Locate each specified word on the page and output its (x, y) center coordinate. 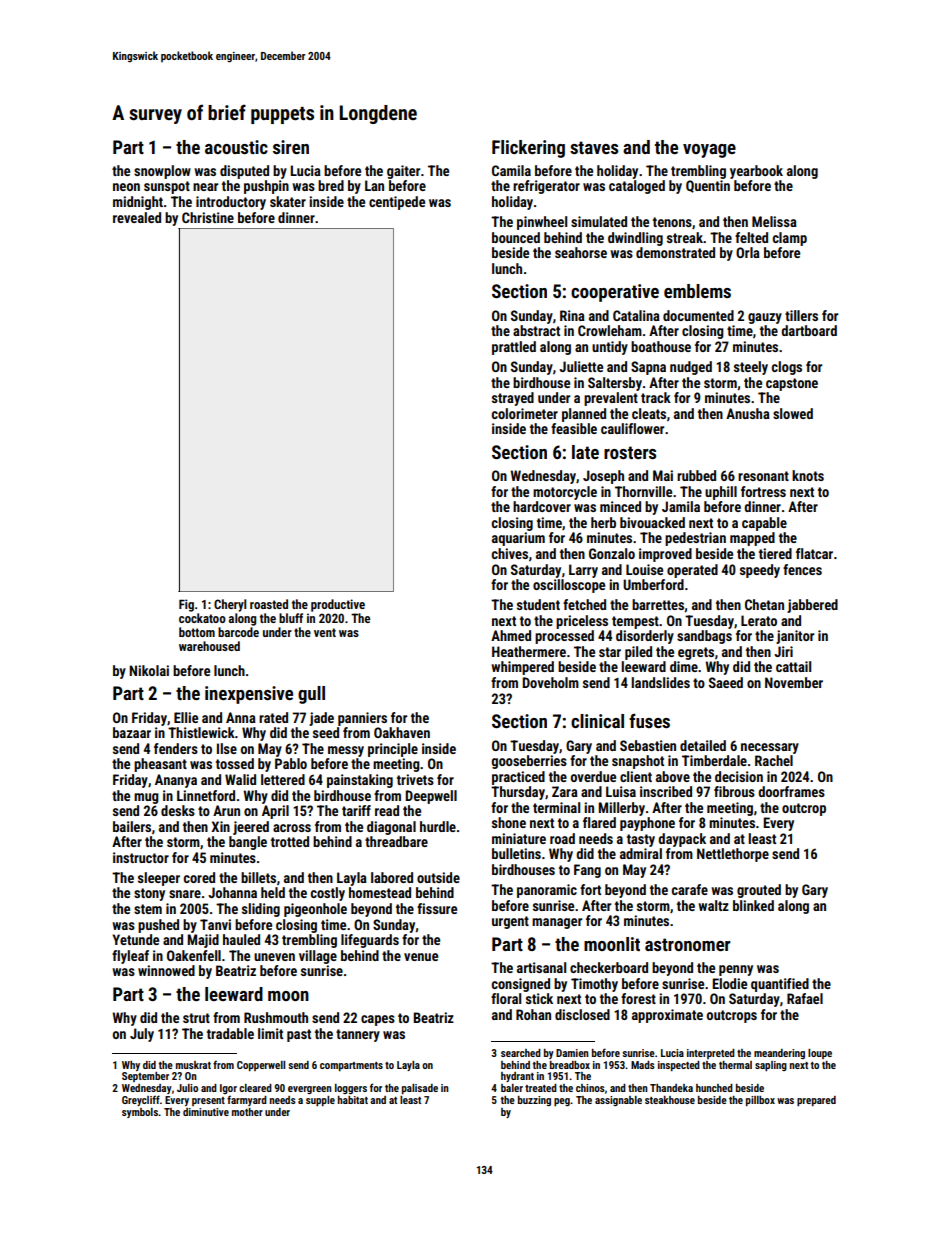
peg (562, 1102)
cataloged (637, 187)
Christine (208, 217)
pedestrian (695, 539)
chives (510, 553)
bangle (248, 843)
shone (509, 822)
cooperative (615, 293)
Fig (186, 605)
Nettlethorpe (733, 855)
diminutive (206, 1112)
